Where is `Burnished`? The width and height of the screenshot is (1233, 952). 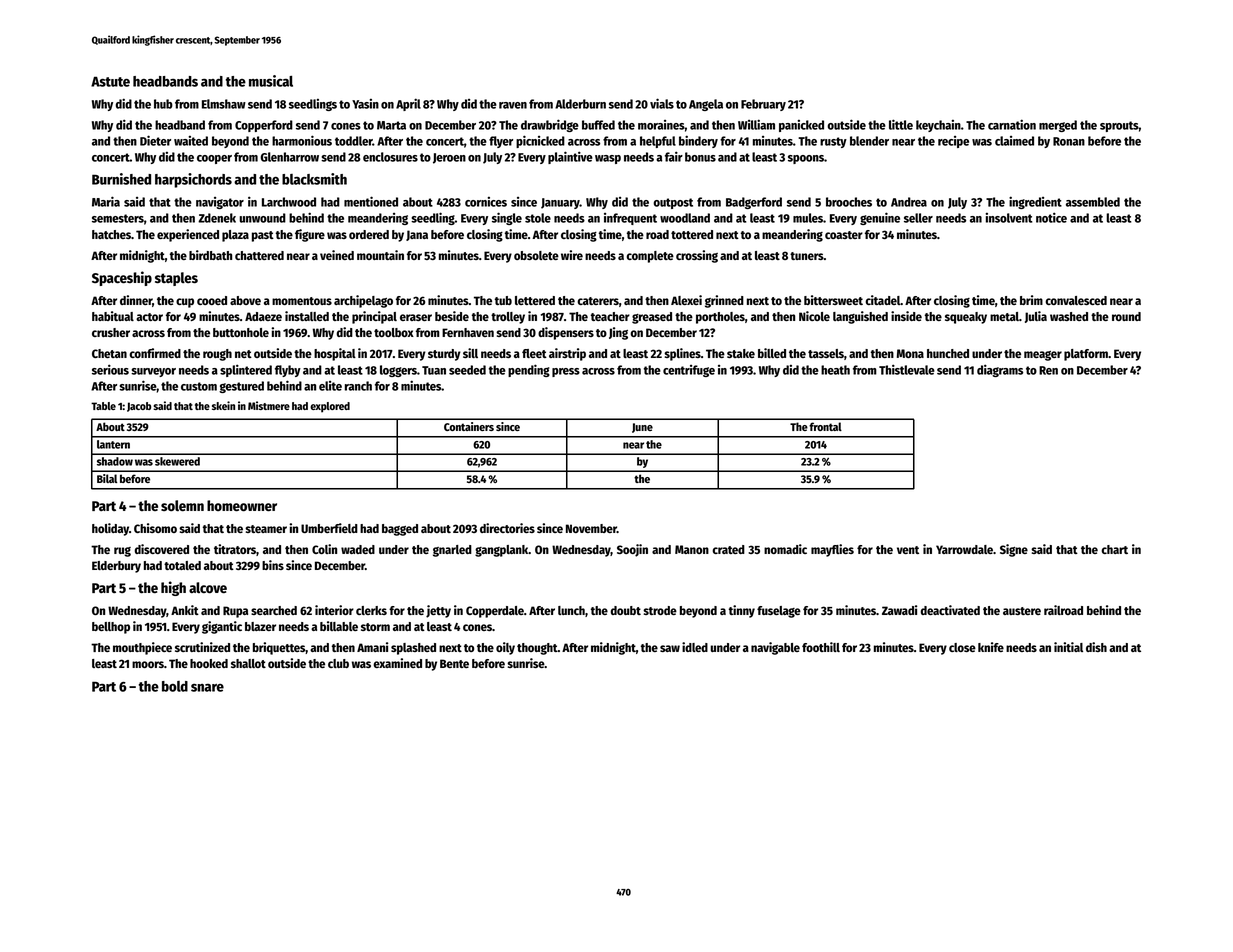
Burnished is located at coordinates (121, 179).
